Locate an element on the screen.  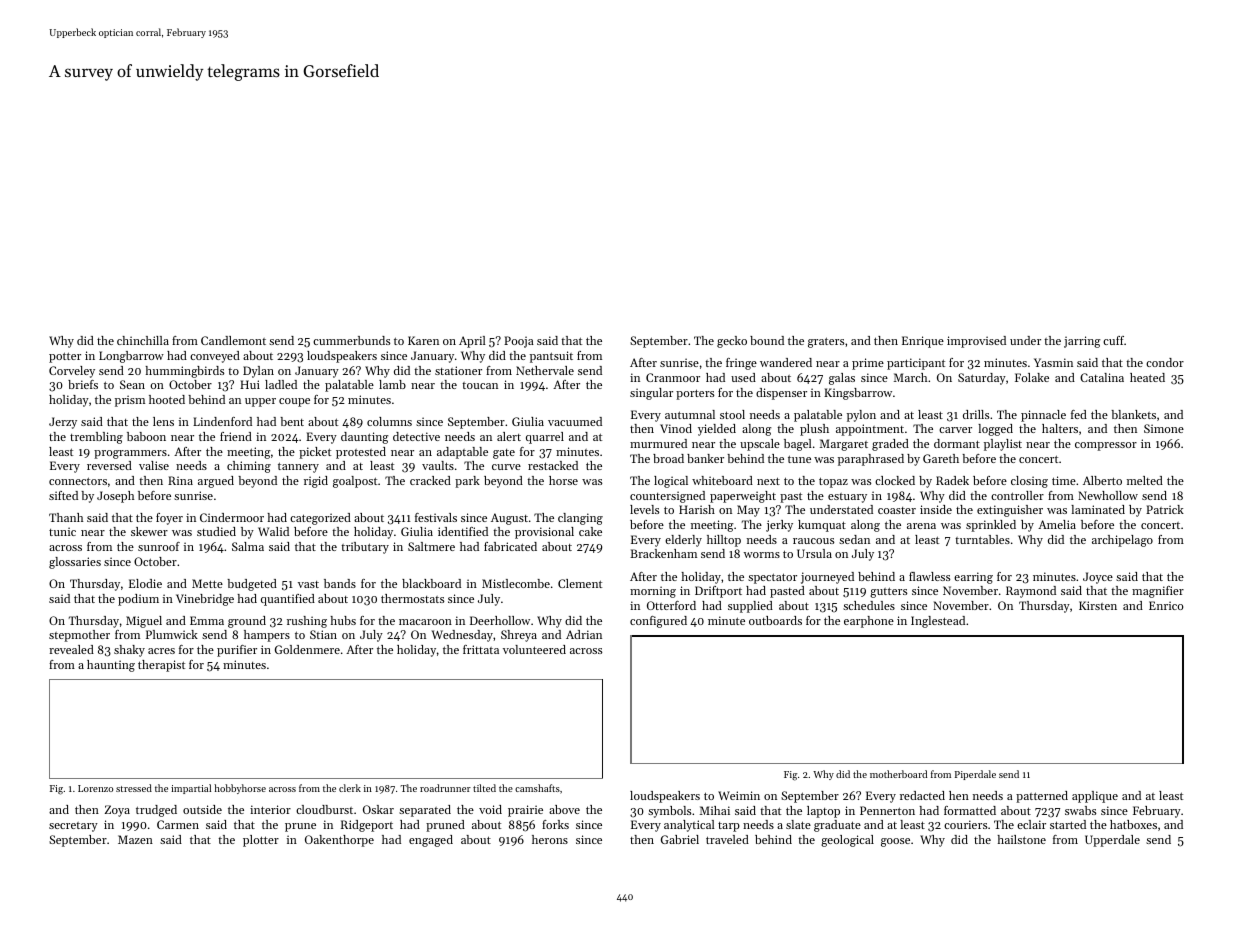
bent is located at coordinates (292, 421).
